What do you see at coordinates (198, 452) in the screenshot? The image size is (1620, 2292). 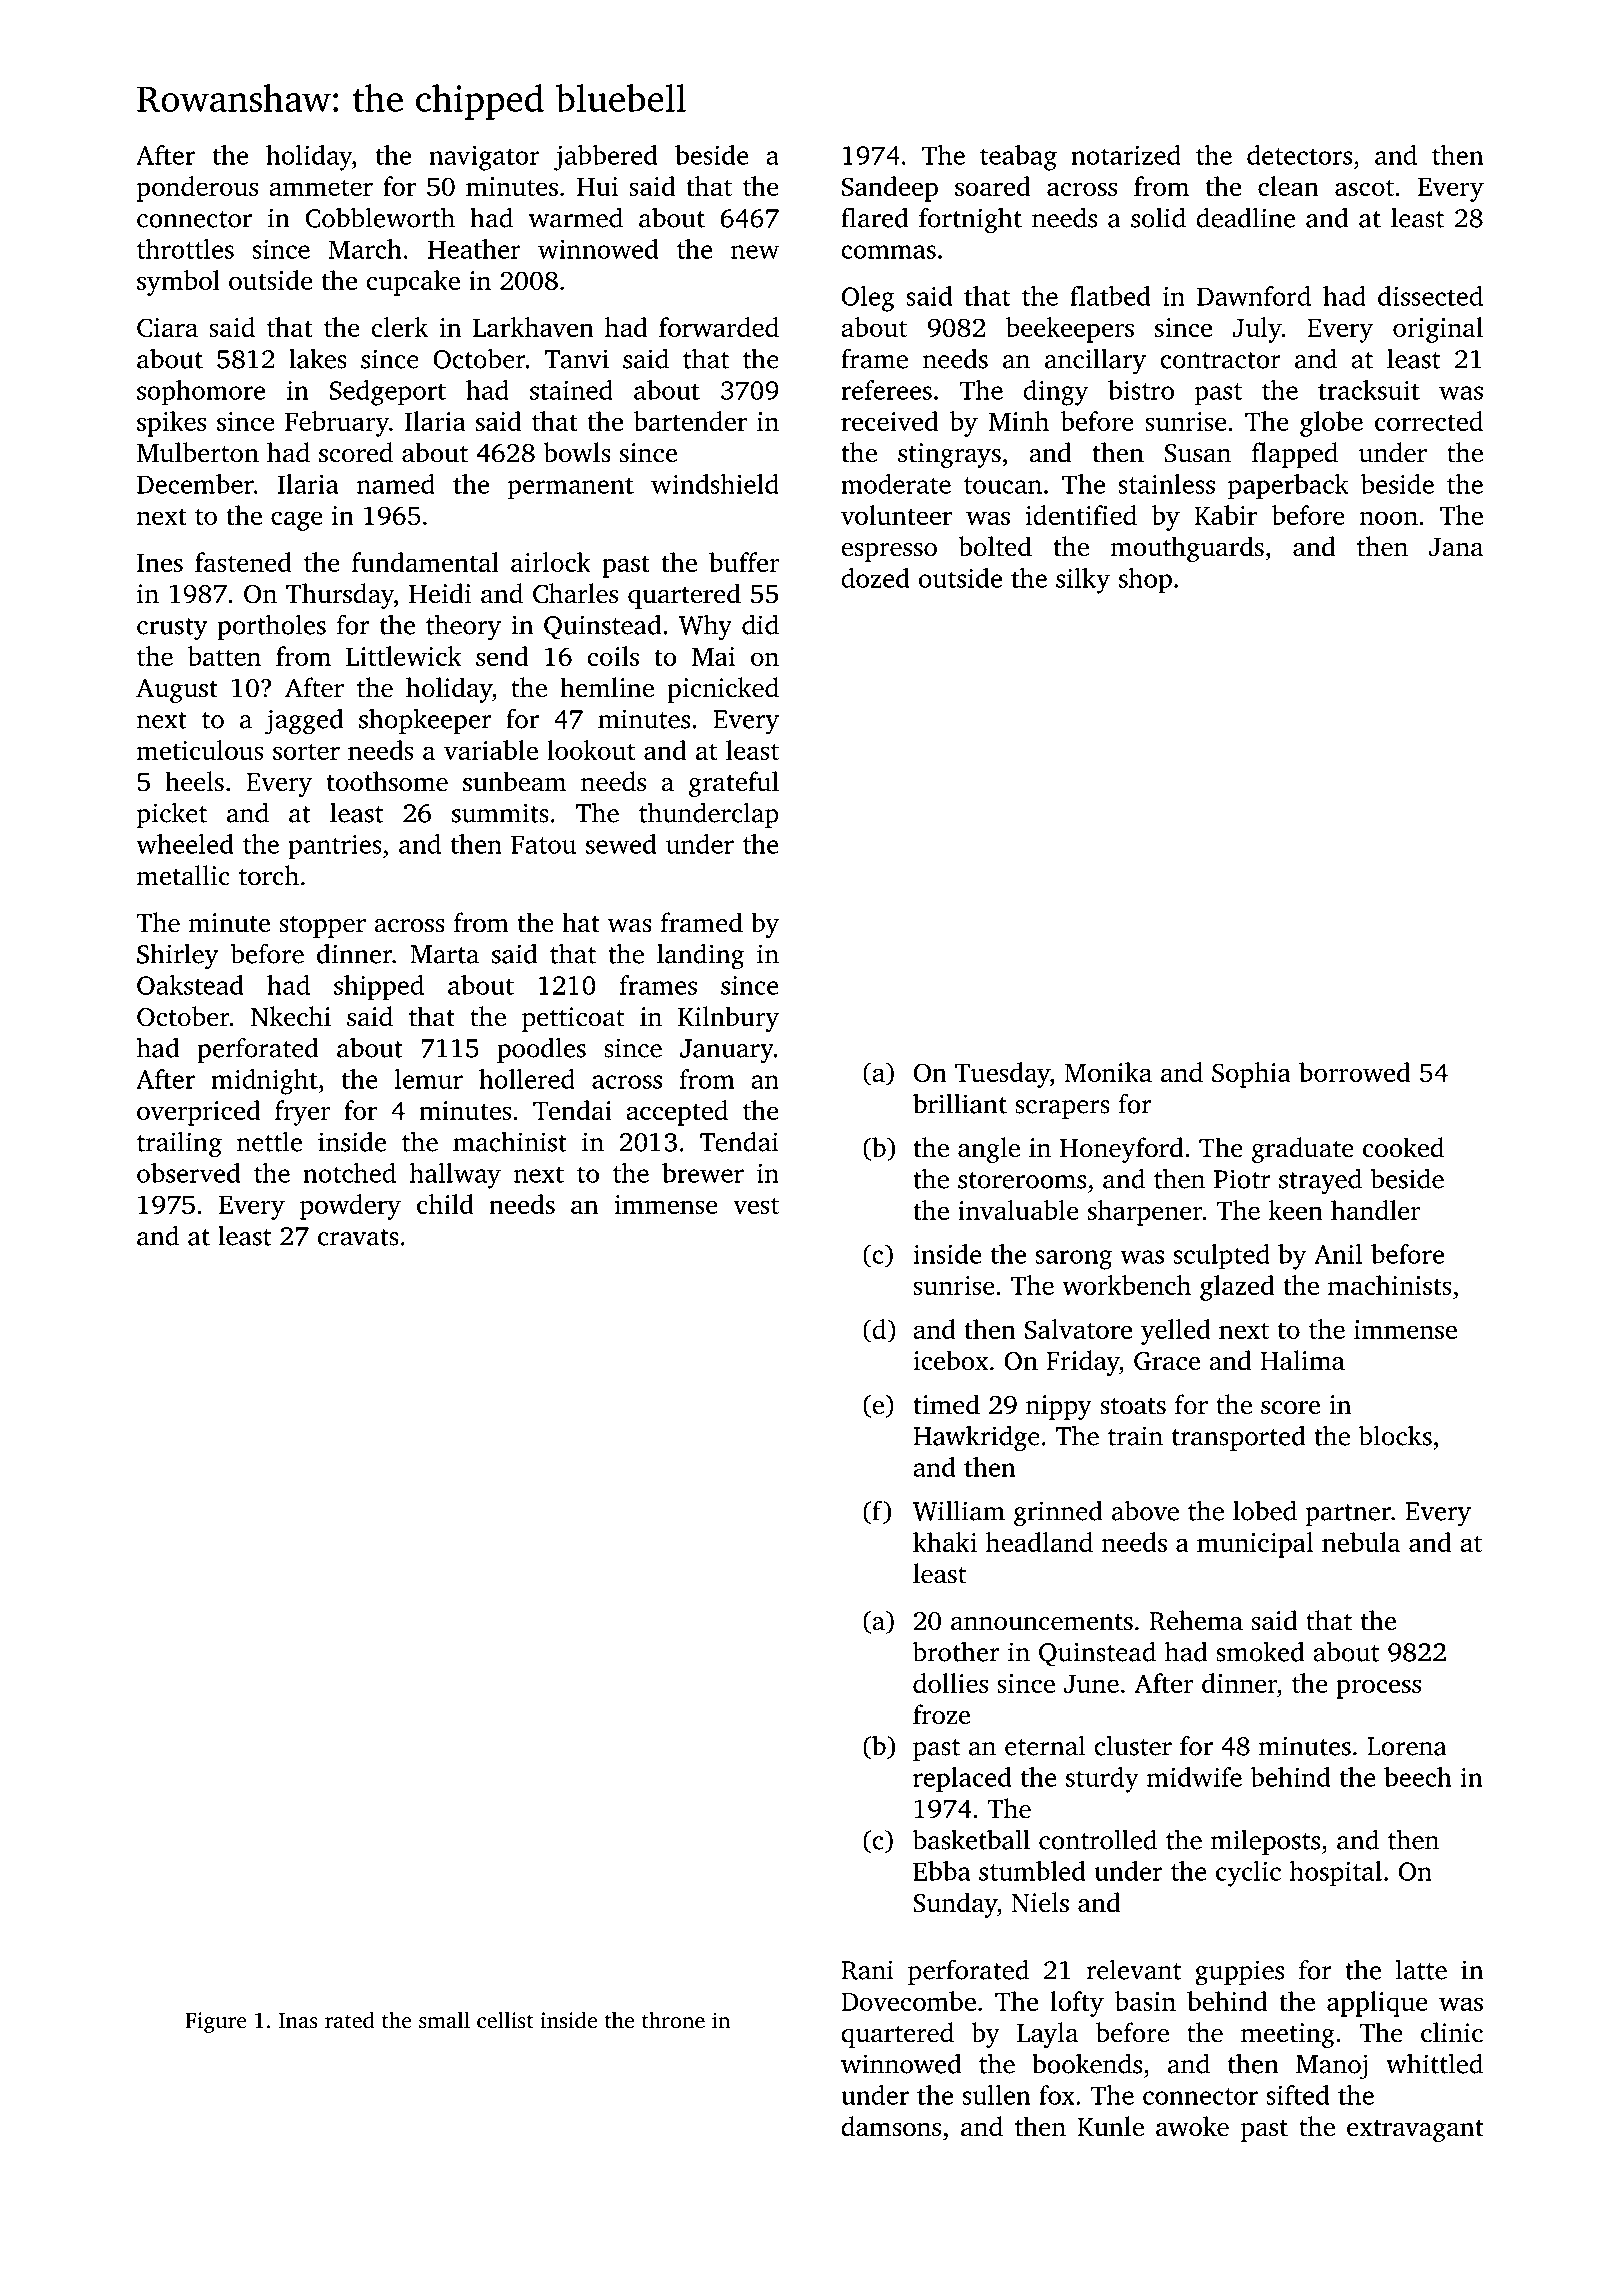 I see `Mulberton` at bounding box center [198, 452].
